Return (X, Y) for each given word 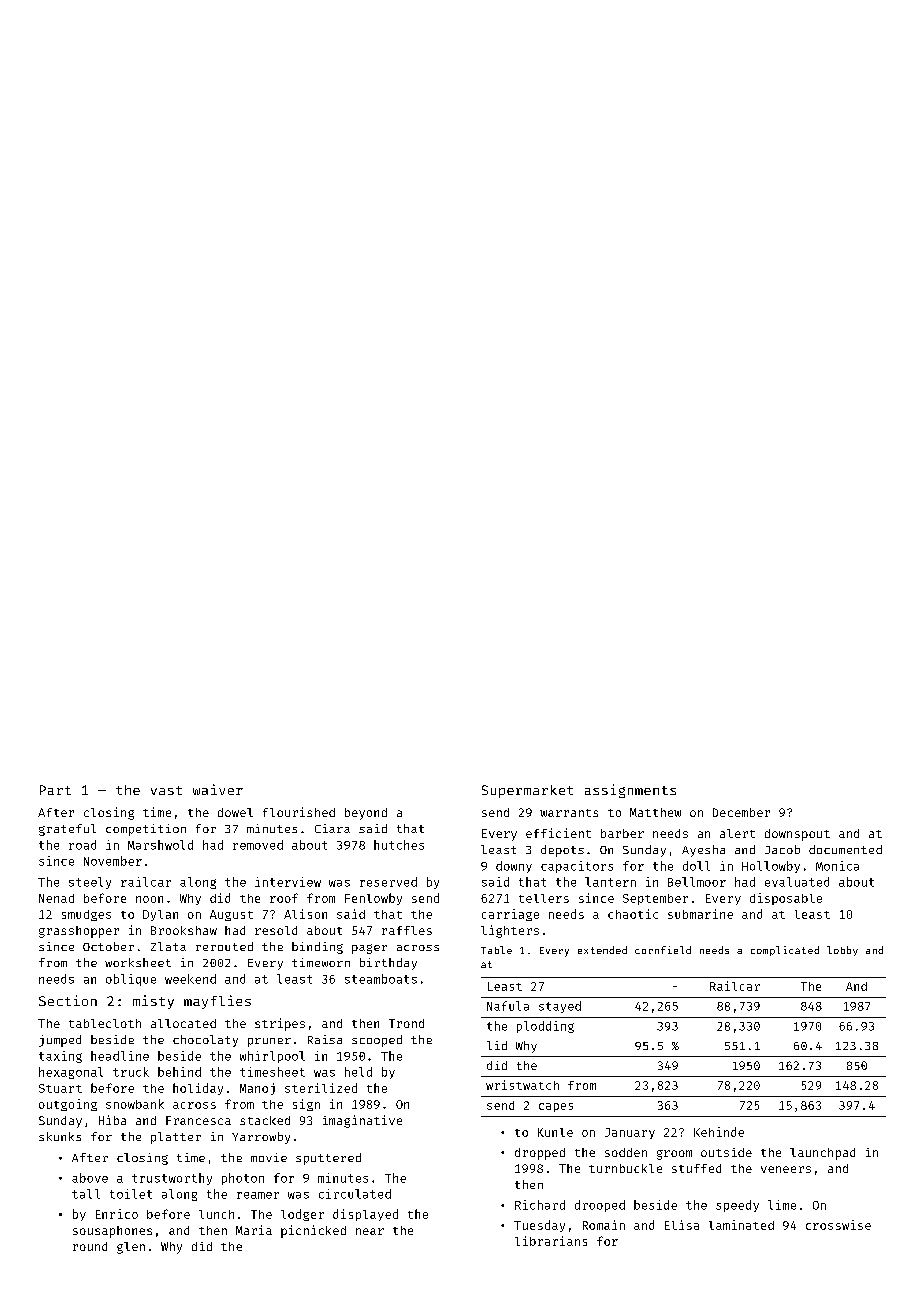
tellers (544, 898)
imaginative (362, 1121)
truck (131, 1072)
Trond (406, 1023)
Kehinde (719, 1132)
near (370, 1231)
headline (120, 1056)
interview (288, 882)
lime (782, 1205)
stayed (560, 1007)
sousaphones (112, 1232)
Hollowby (771, 867)
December (741, 812)
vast (166, 790)
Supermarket (527, 791)
